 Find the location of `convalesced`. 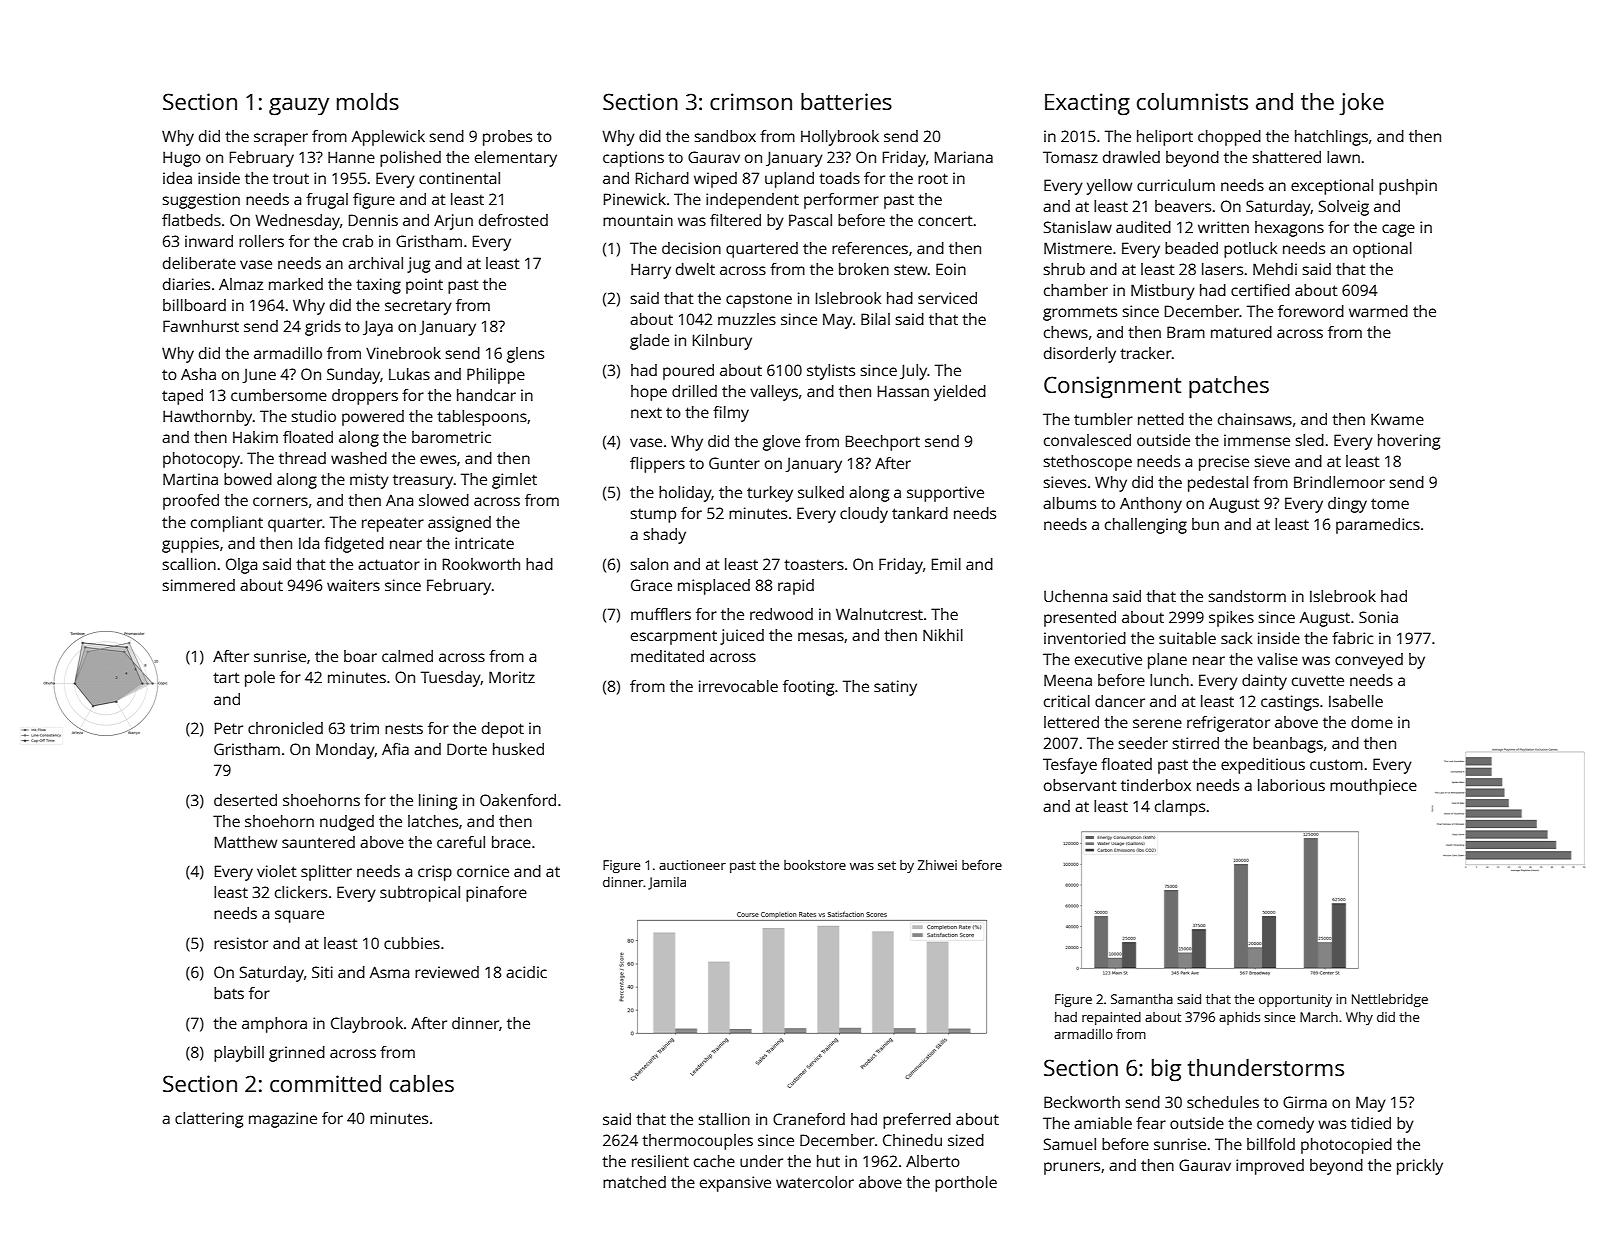

convalesced is located at coordinates (1087, 440).
